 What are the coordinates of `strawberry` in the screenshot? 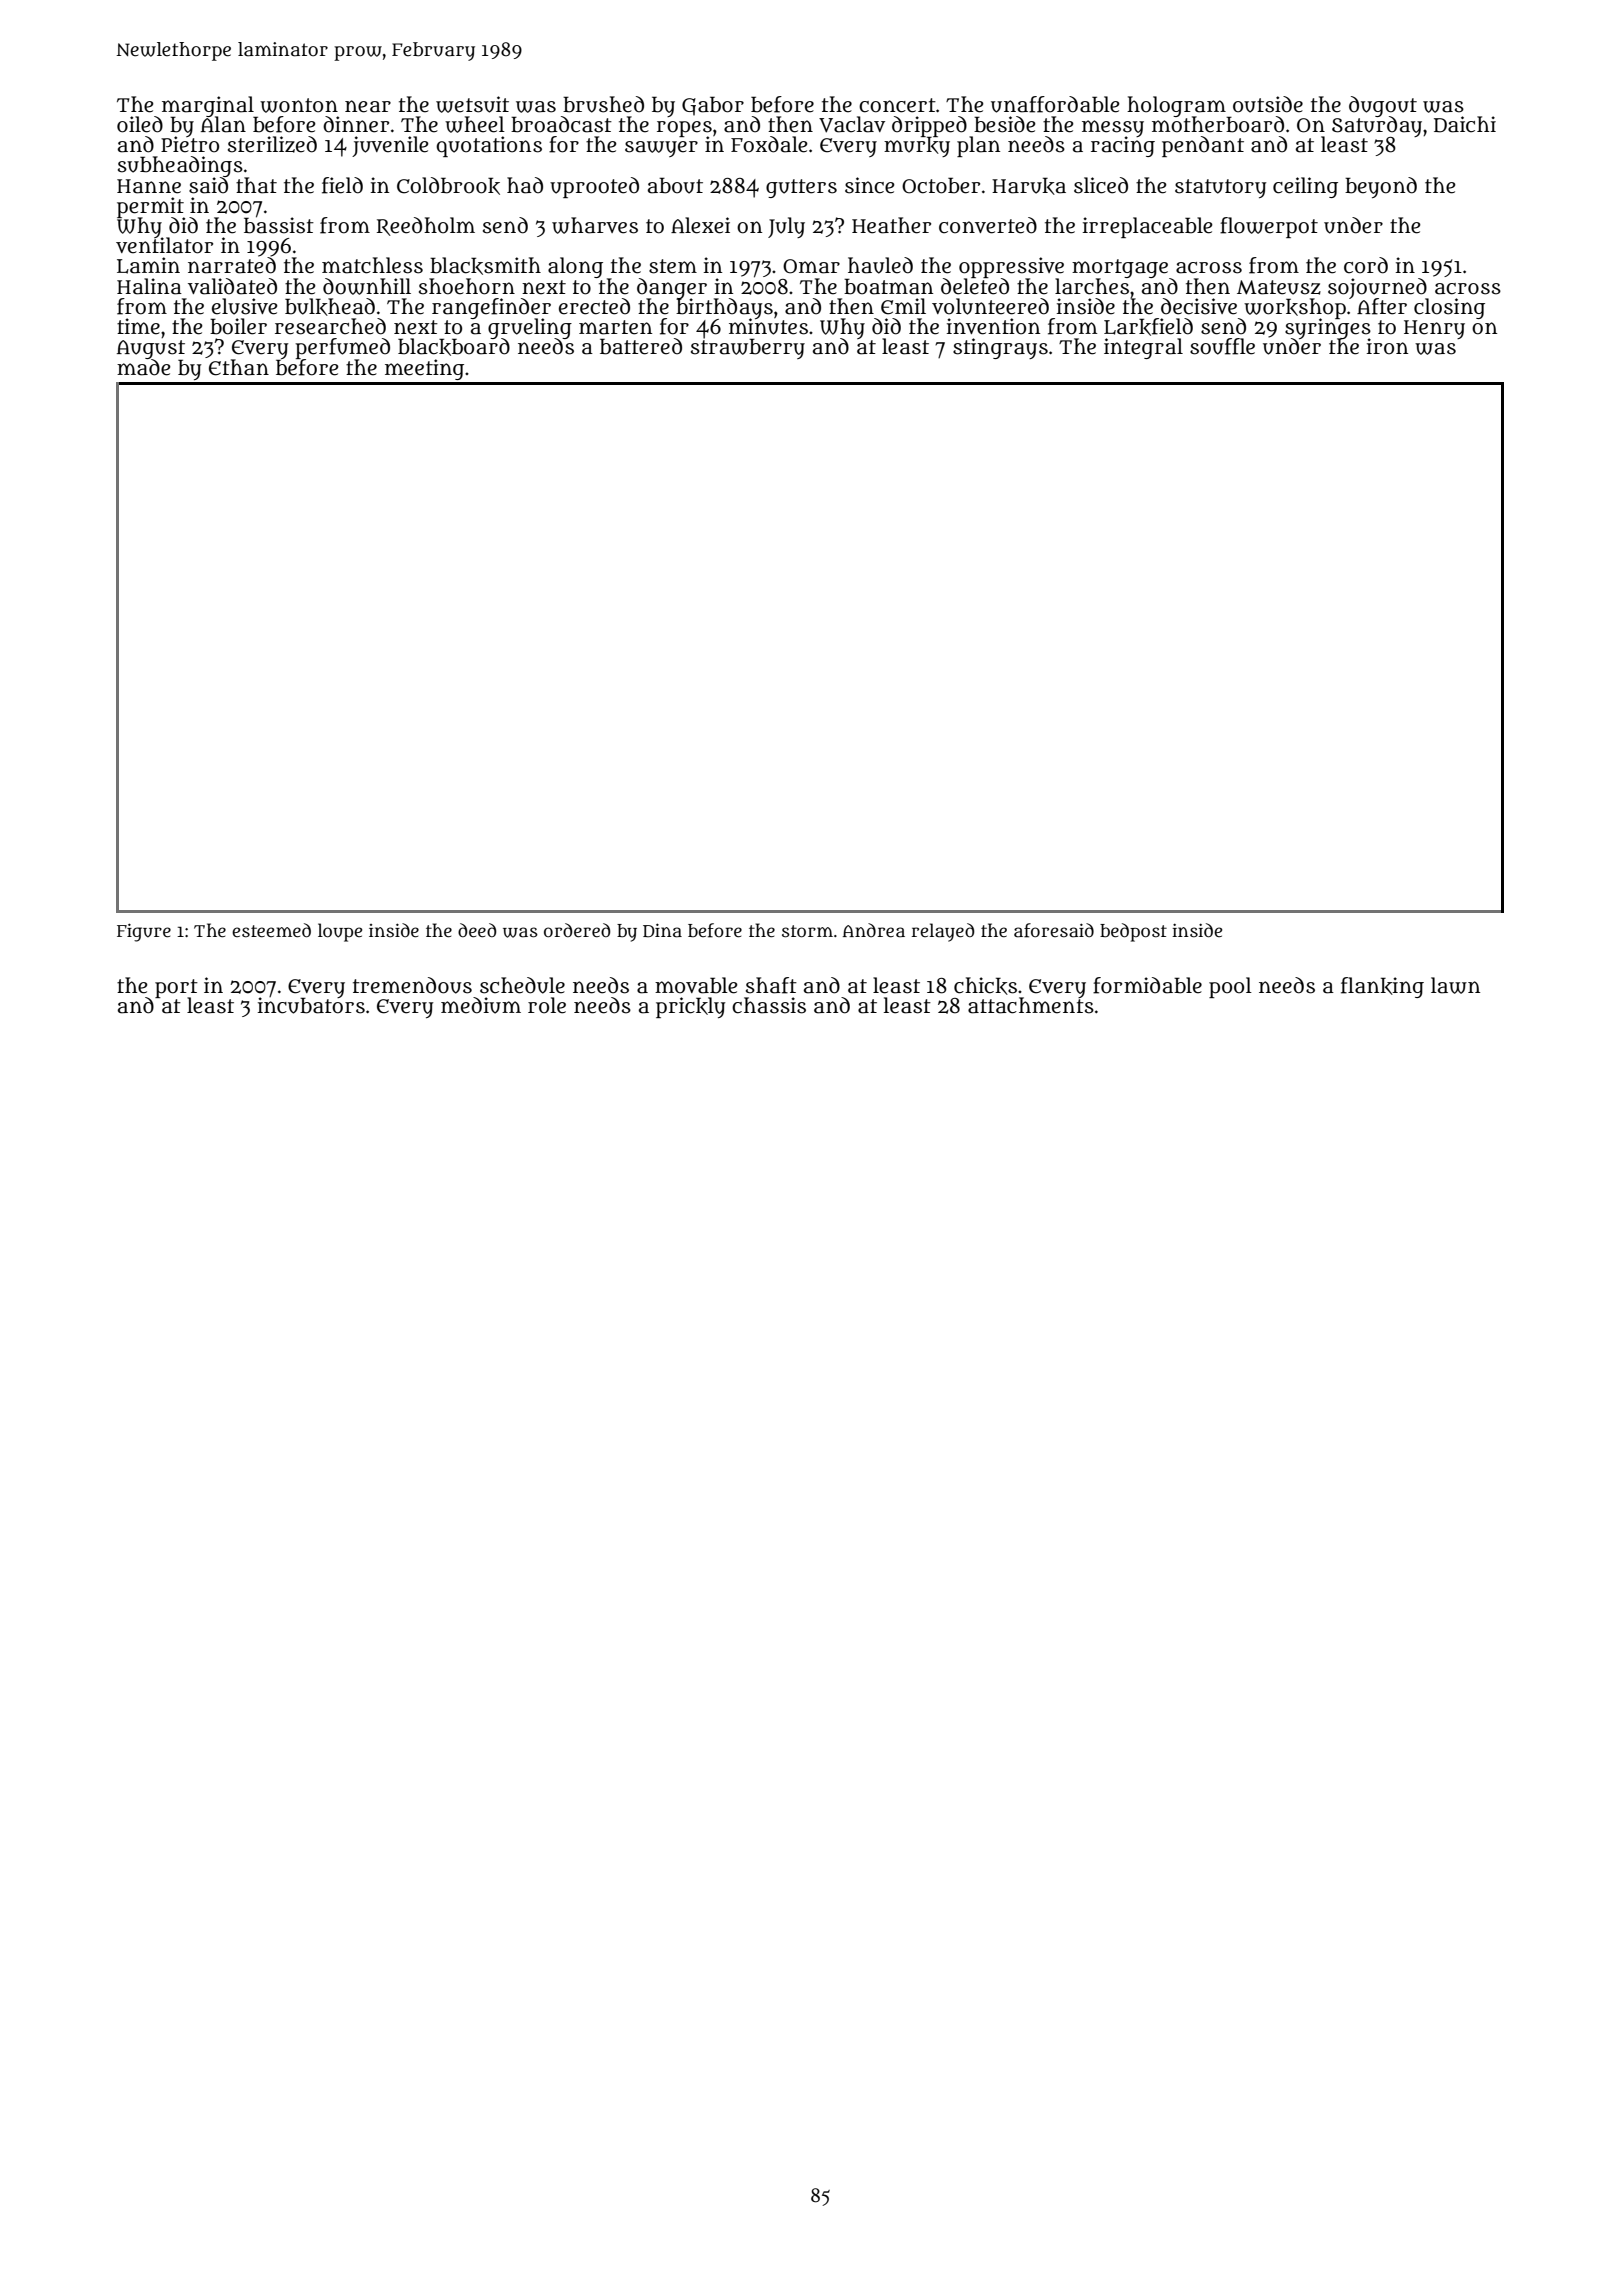 It's located at (748, 349).
